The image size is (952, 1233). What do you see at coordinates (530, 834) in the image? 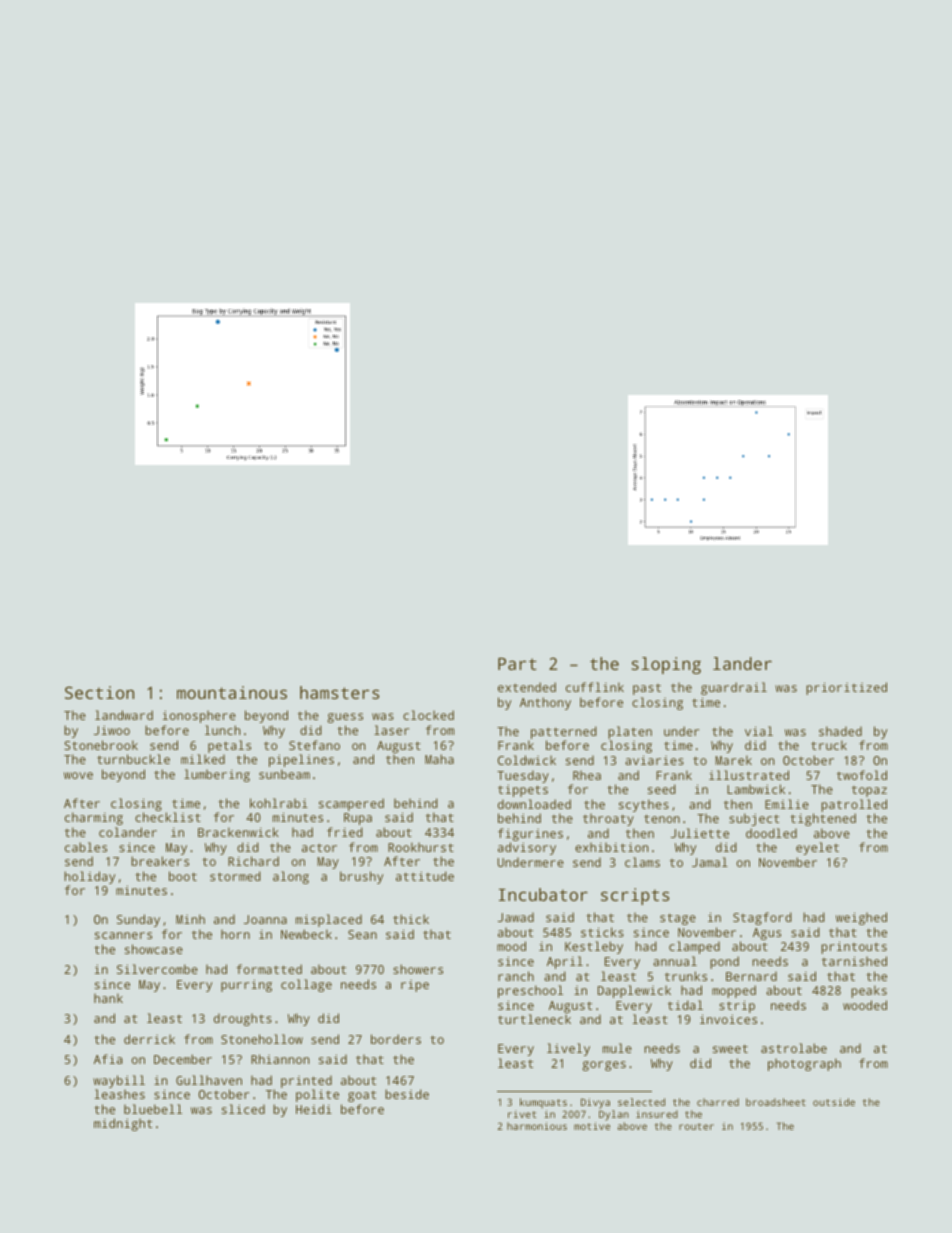
I see `figurines` at bounding box center [530, 834].
